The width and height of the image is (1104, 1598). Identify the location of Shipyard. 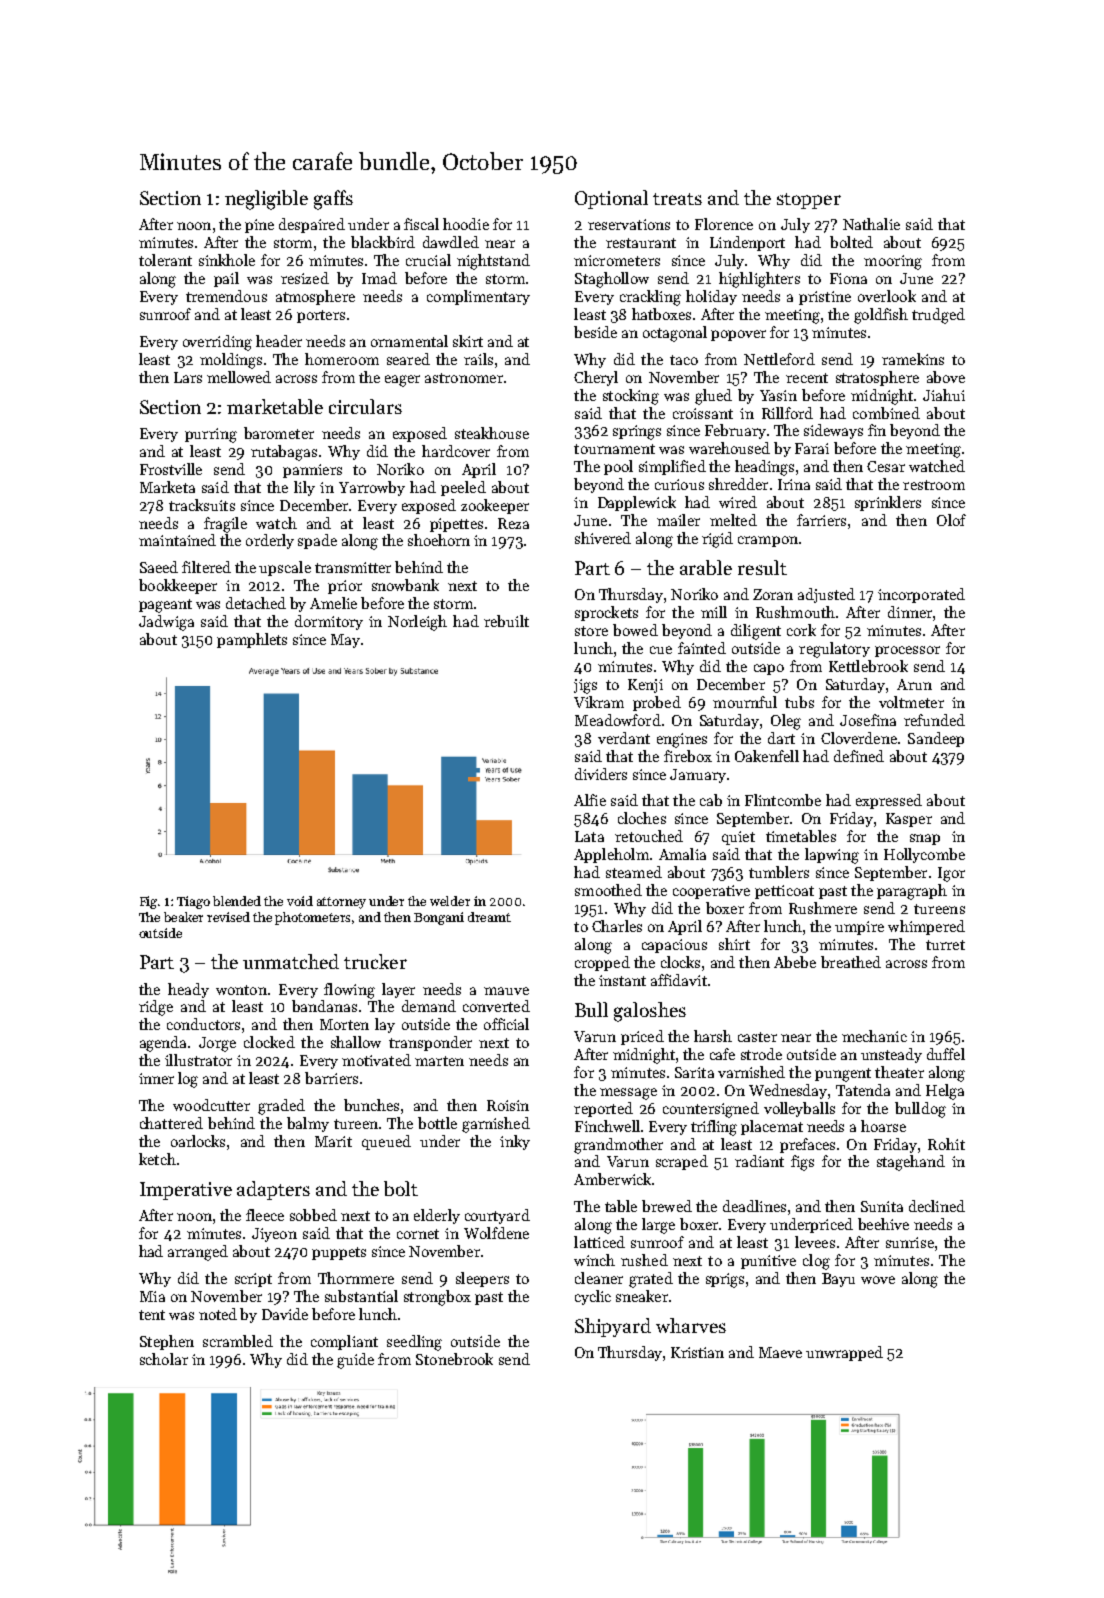
(613, 1327).
